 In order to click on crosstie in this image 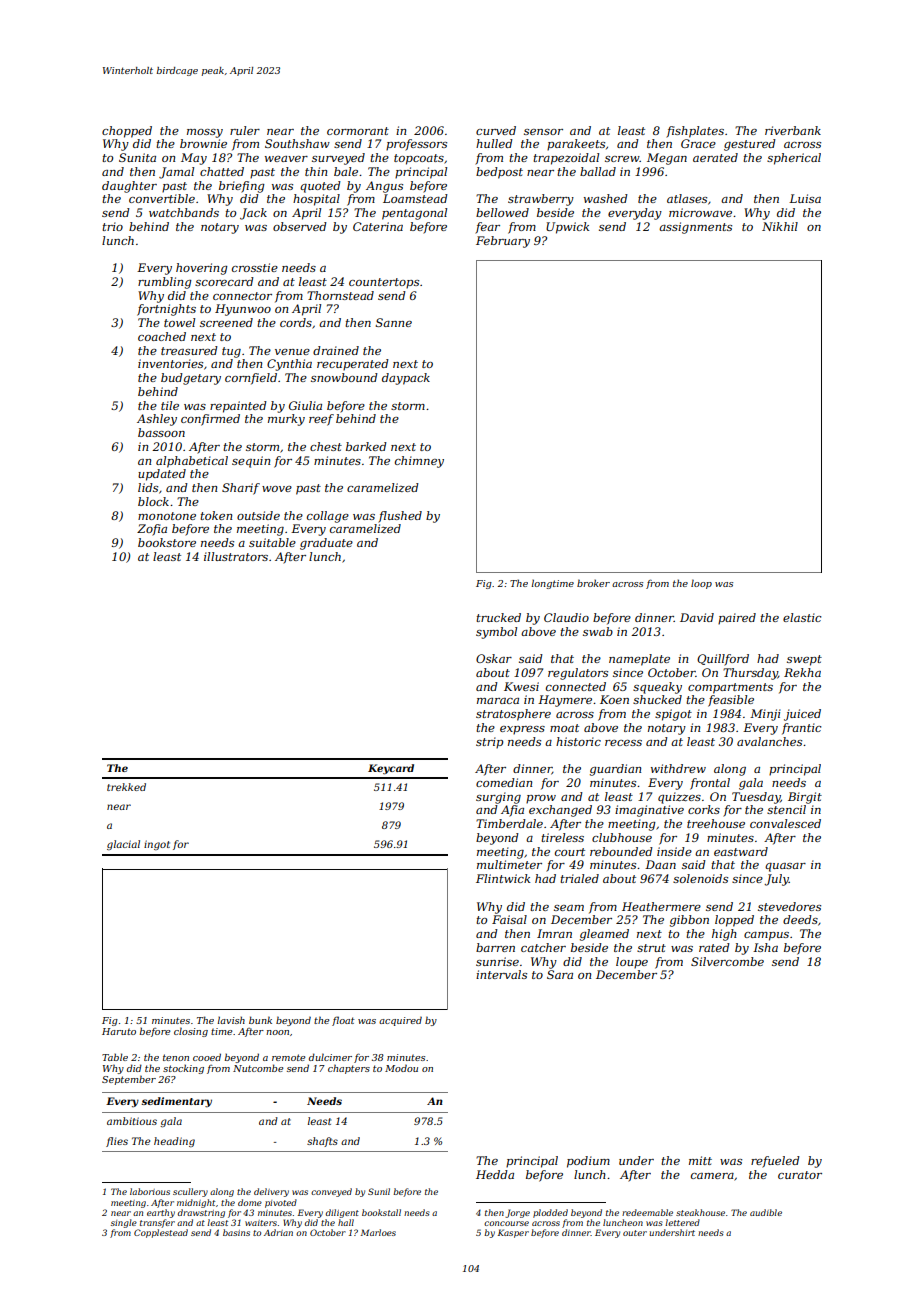, I will do `click(255, 267)`.
